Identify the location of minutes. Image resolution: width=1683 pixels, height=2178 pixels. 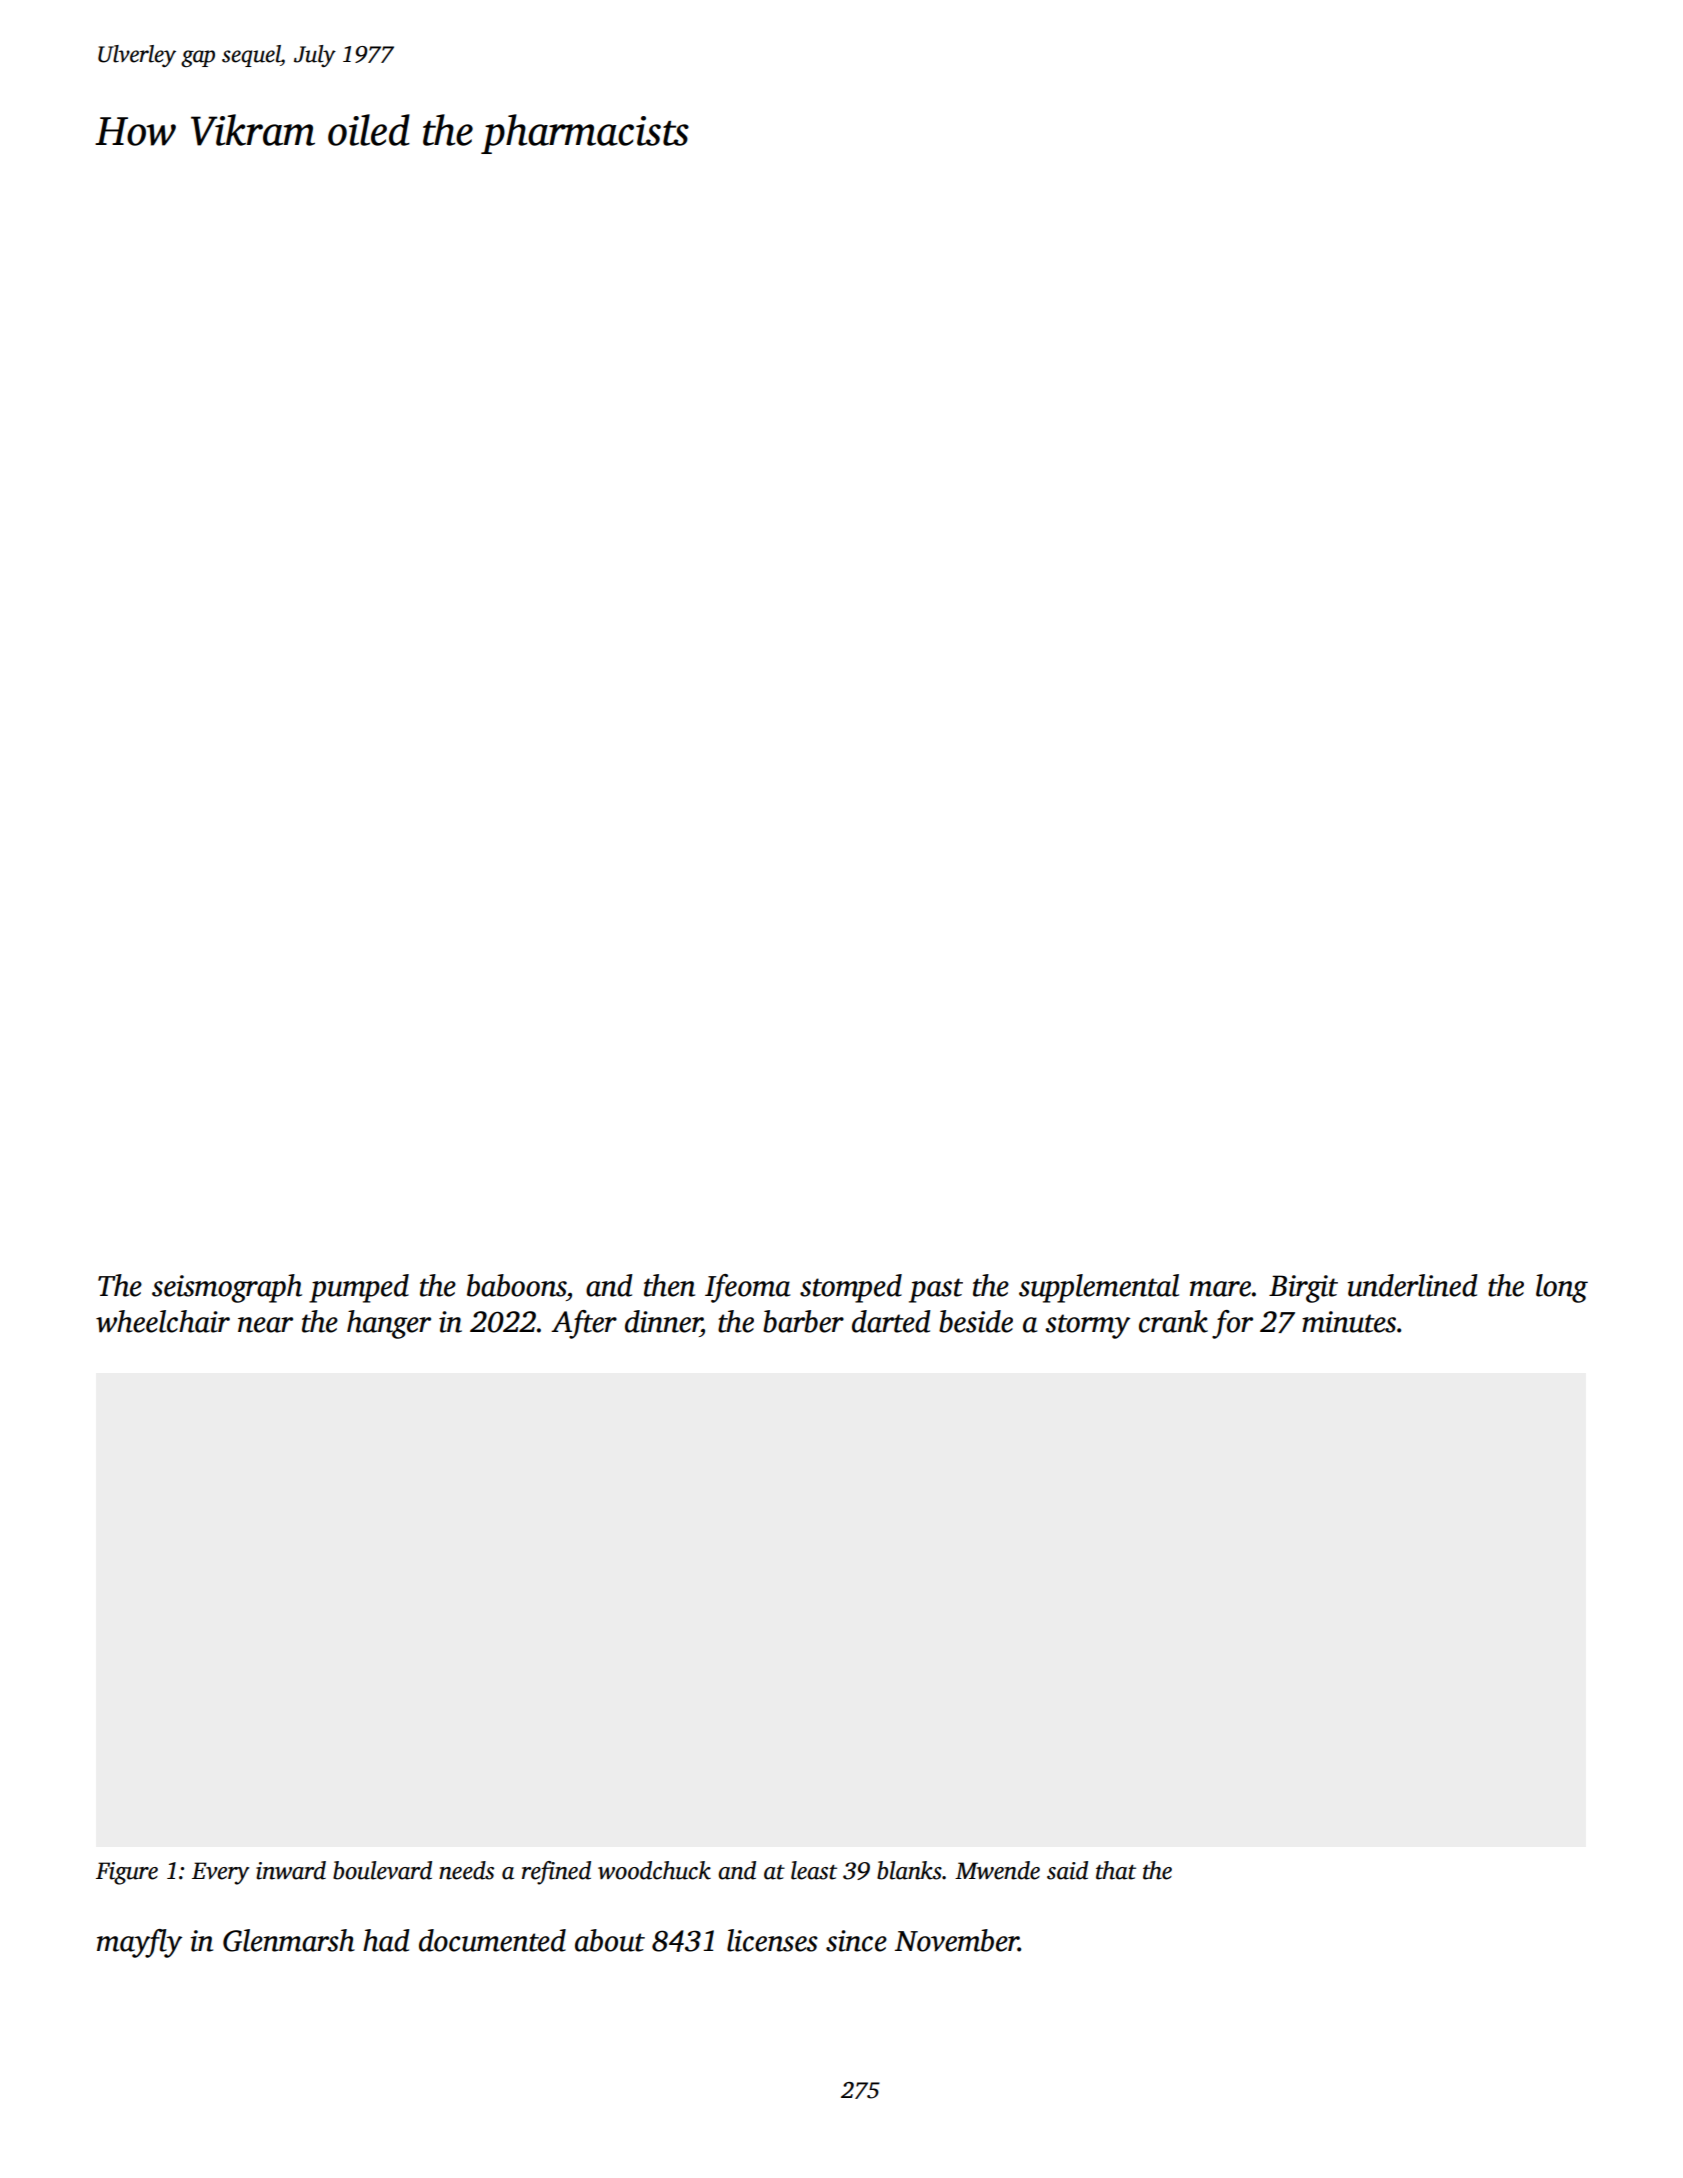
(1349, 1322).
